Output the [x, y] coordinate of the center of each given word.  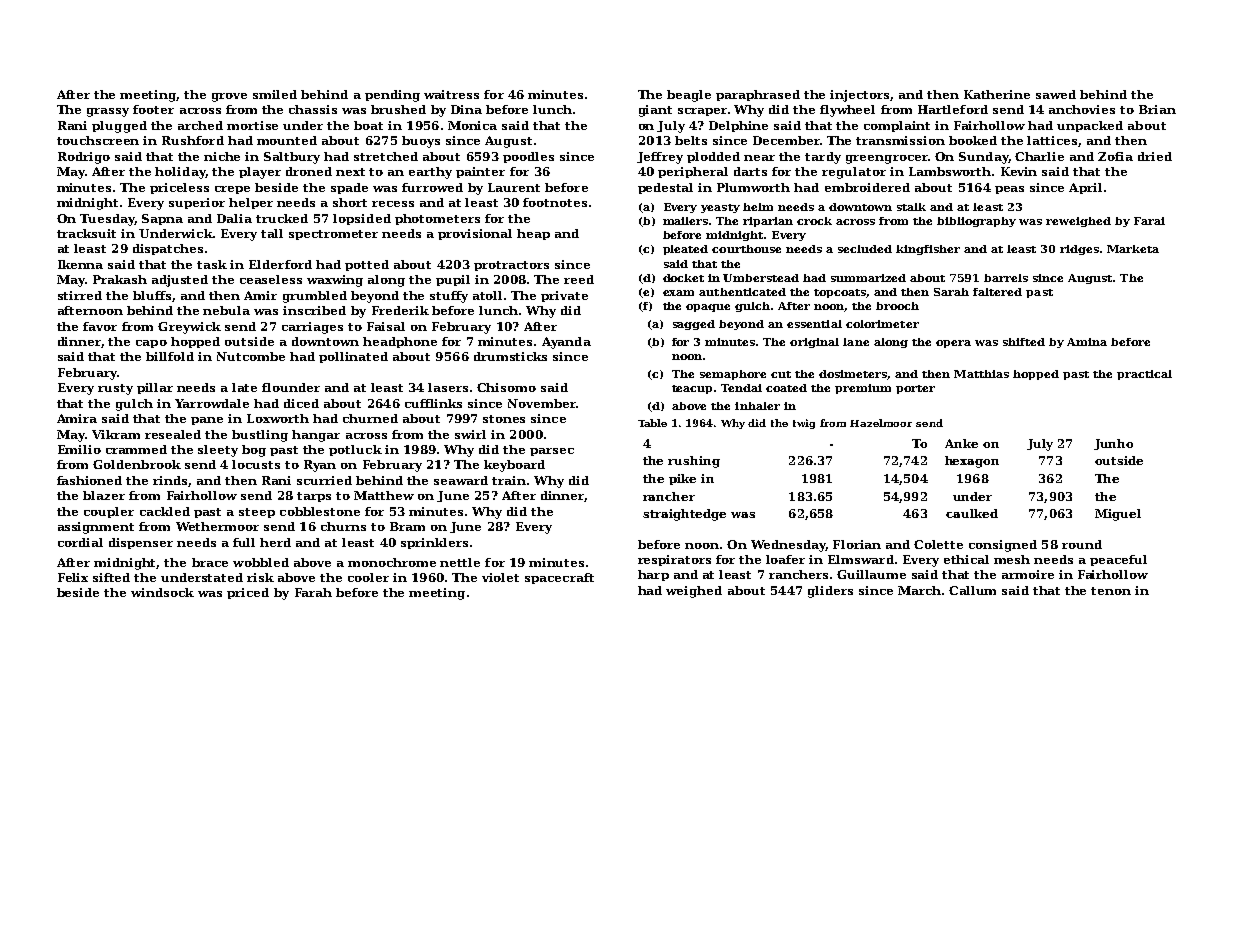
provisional [475, 234]
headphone [400, 342]
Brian [1157, 109]
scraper [702, 112]
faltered [997, 292]
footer [153, 109]
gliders [830, 592]
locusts [256, 464]
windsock [162, 592]
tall [272, 233]
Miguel [1118, 515]
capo [151, 344]
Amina [1087, 342]
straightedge [684, 515]
